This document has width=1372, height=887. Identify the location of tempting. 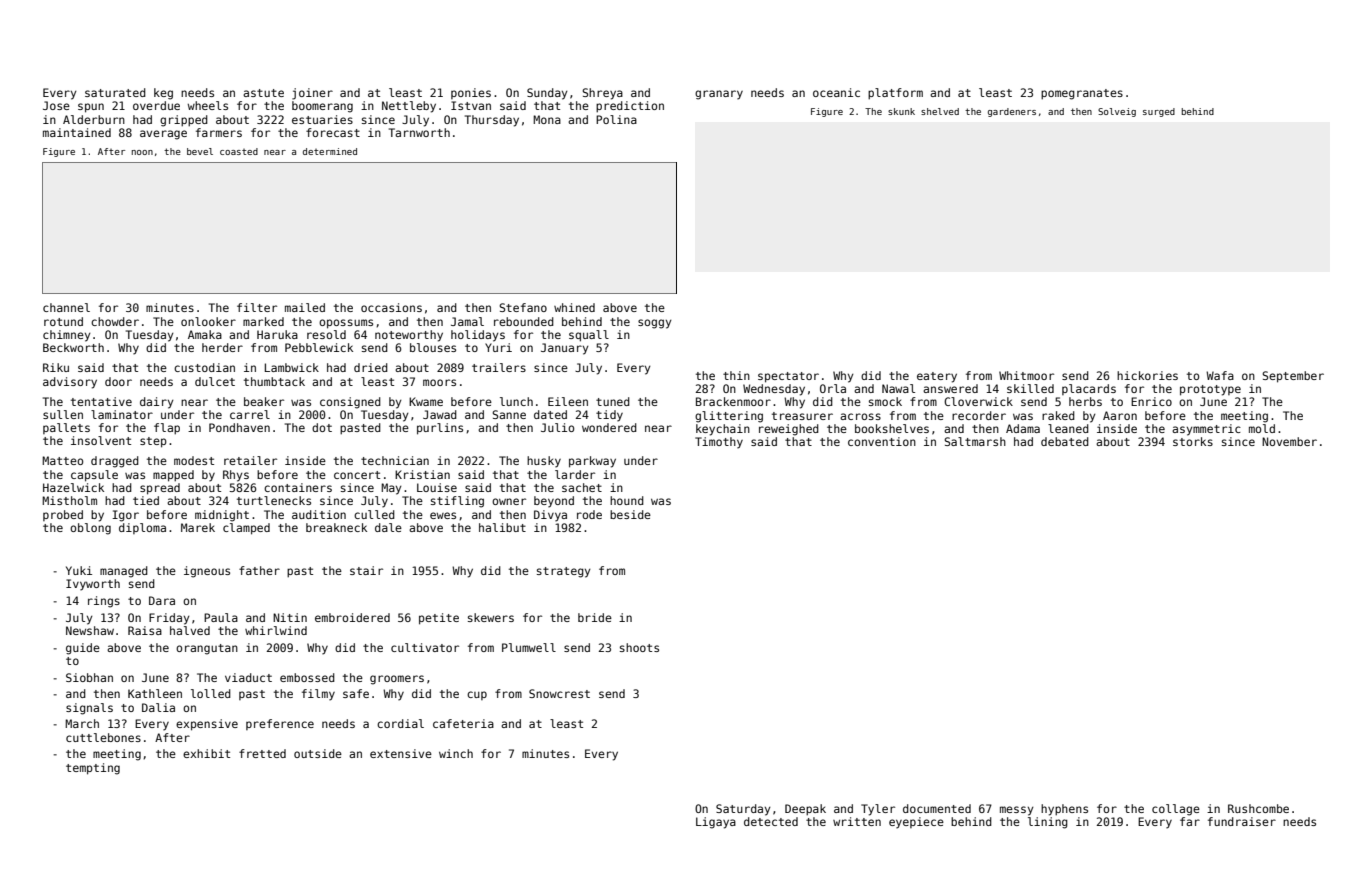
(93, 769).
